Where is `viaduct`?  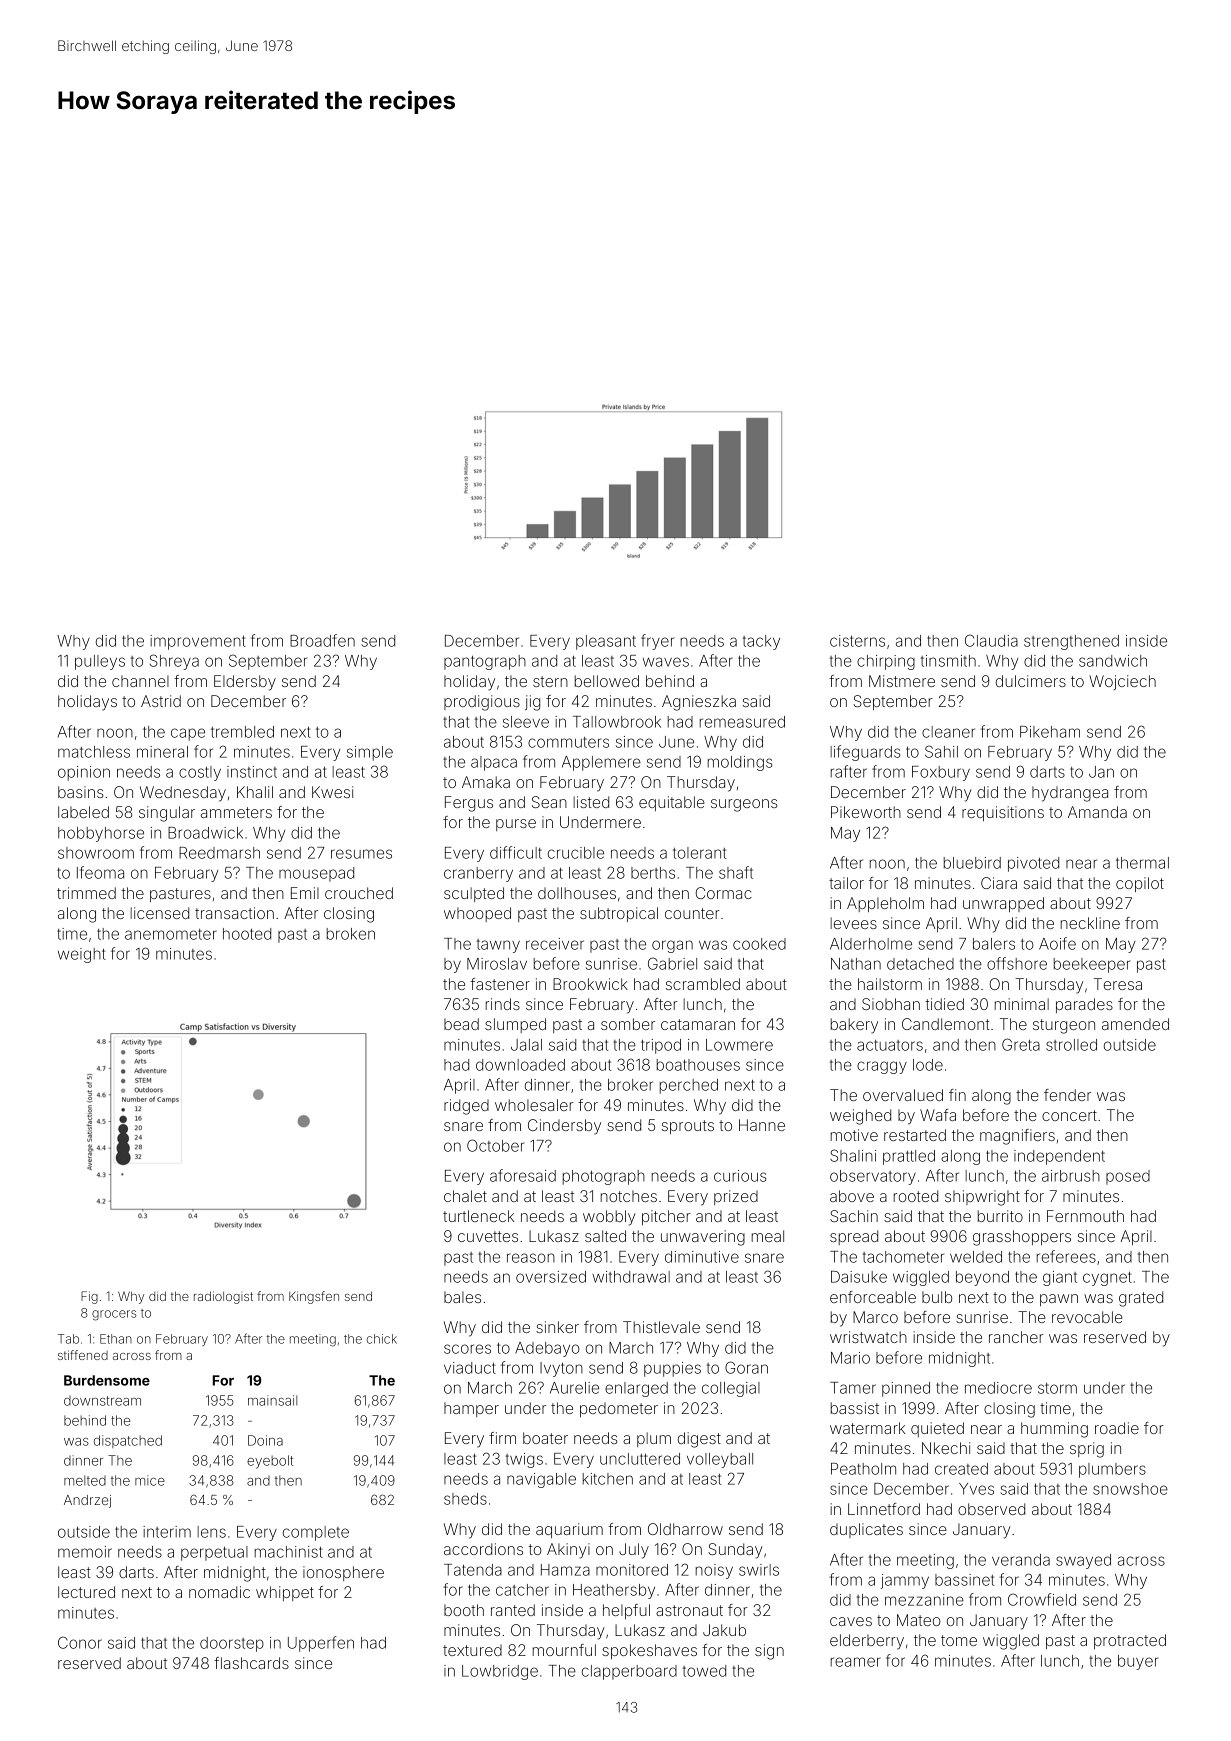
viaduct is located at coordinates (470, 1368).
